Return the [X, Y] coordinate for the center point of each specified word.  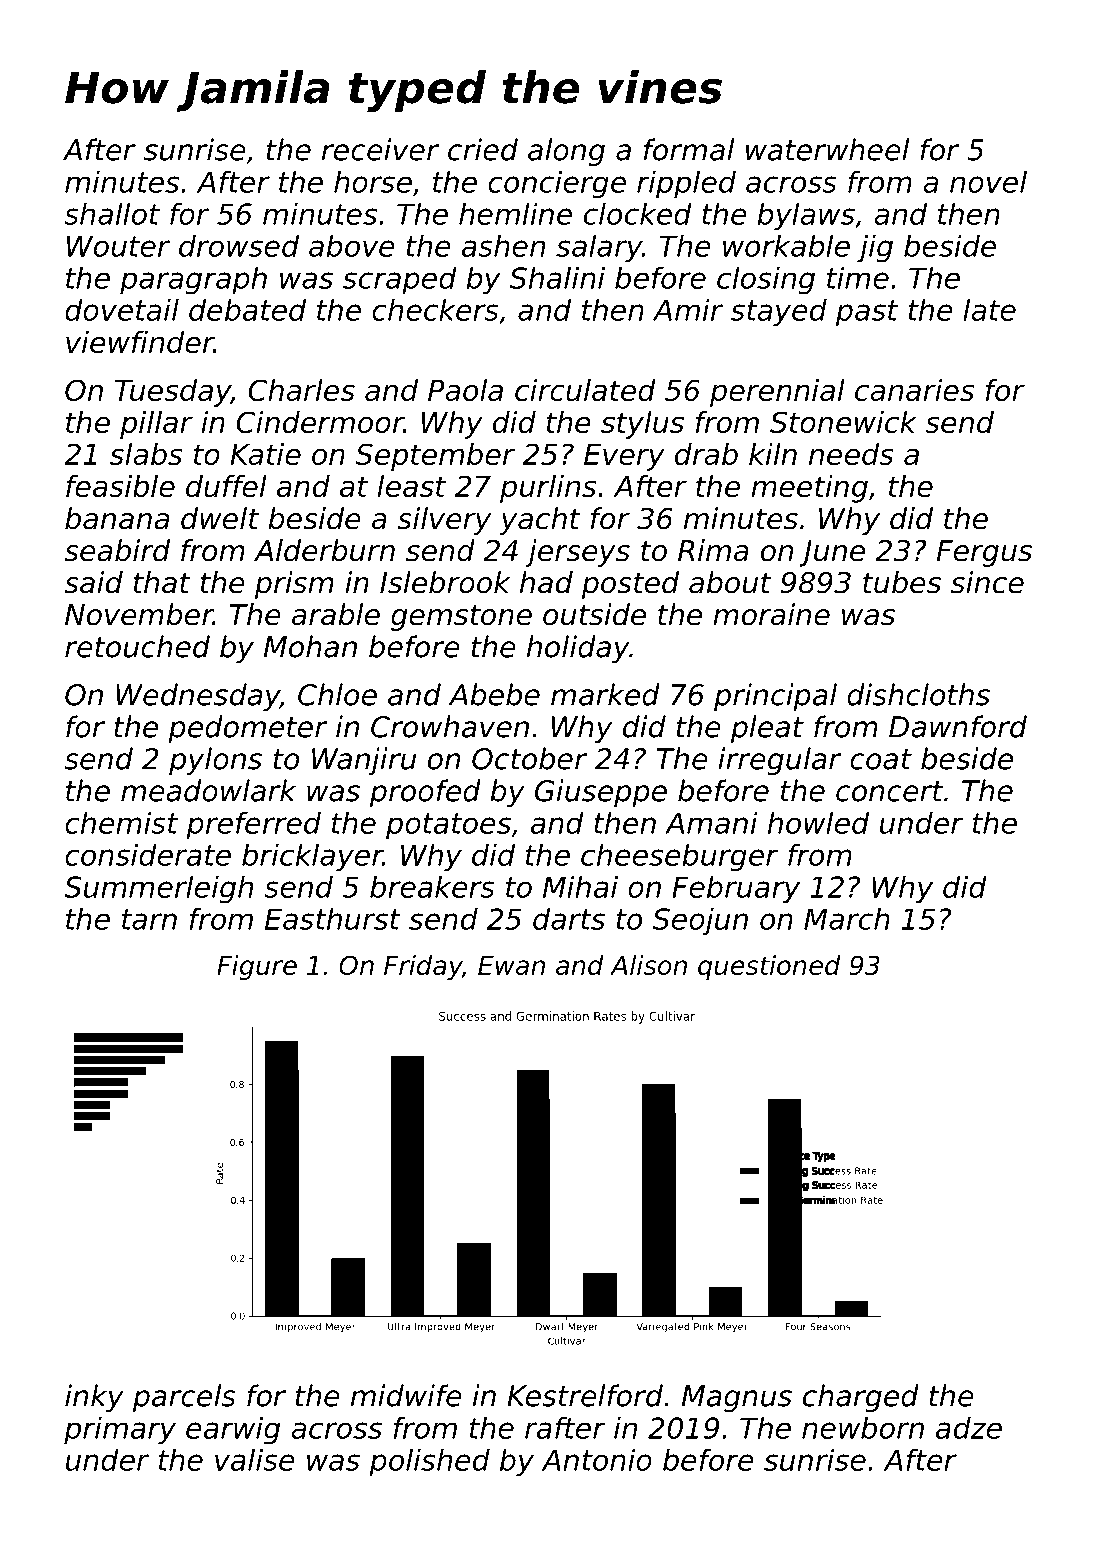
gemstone [461, 618]
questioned [769, 967]
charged [861, 1398]
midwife [406, 1395]
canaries [914, 390]
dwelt [220, 518]
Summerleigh [158, 890]
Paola [465, 390]
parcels [184, 1398]
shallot [112, 213]
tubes [902, 582]
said [93, 582]
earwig [233, 1430]
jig [875, 248]
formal [689, 149]
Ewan [511, 965]
